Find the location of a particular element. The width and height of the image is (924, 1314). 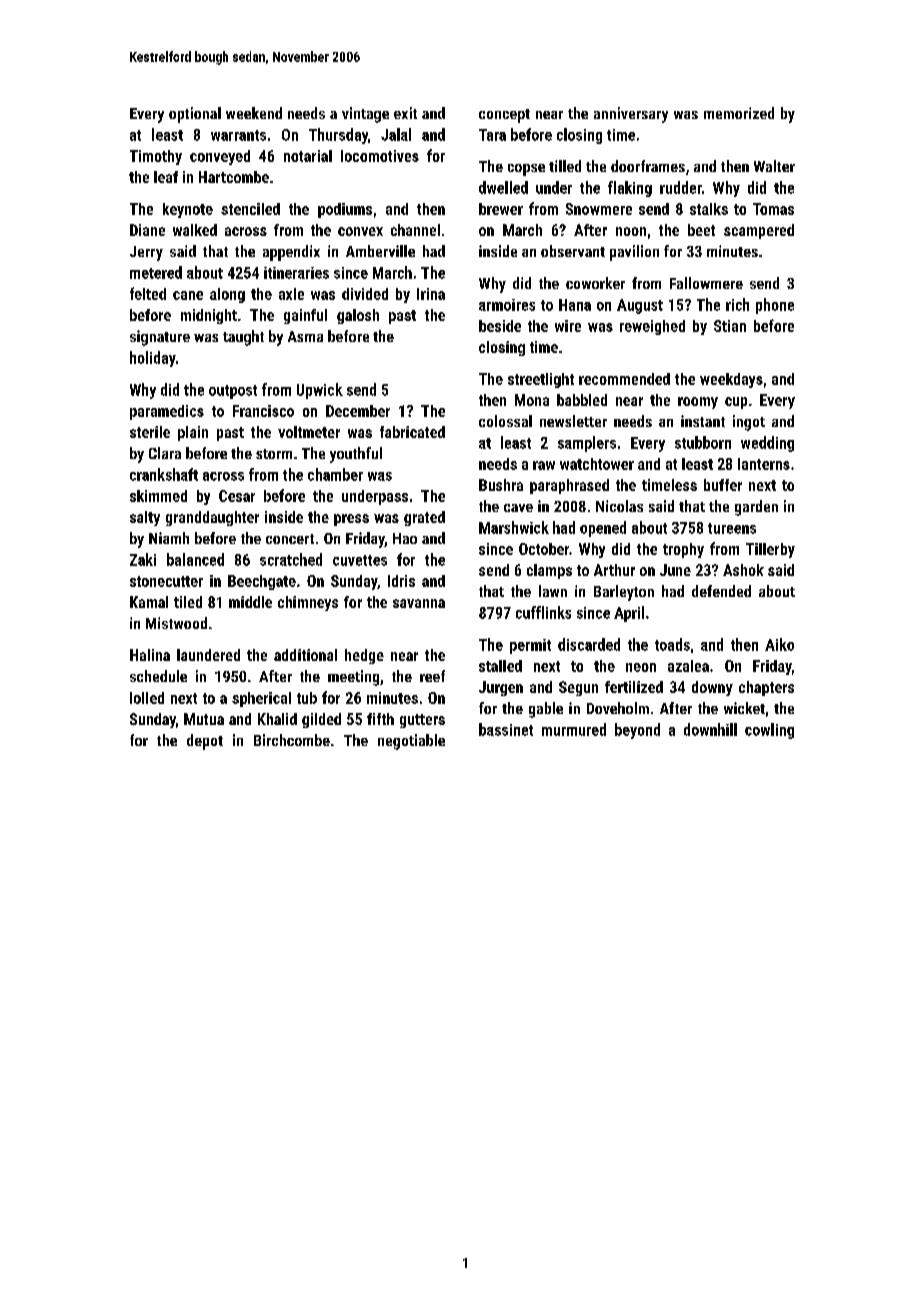

felted is located at coordinates (148, 293).
